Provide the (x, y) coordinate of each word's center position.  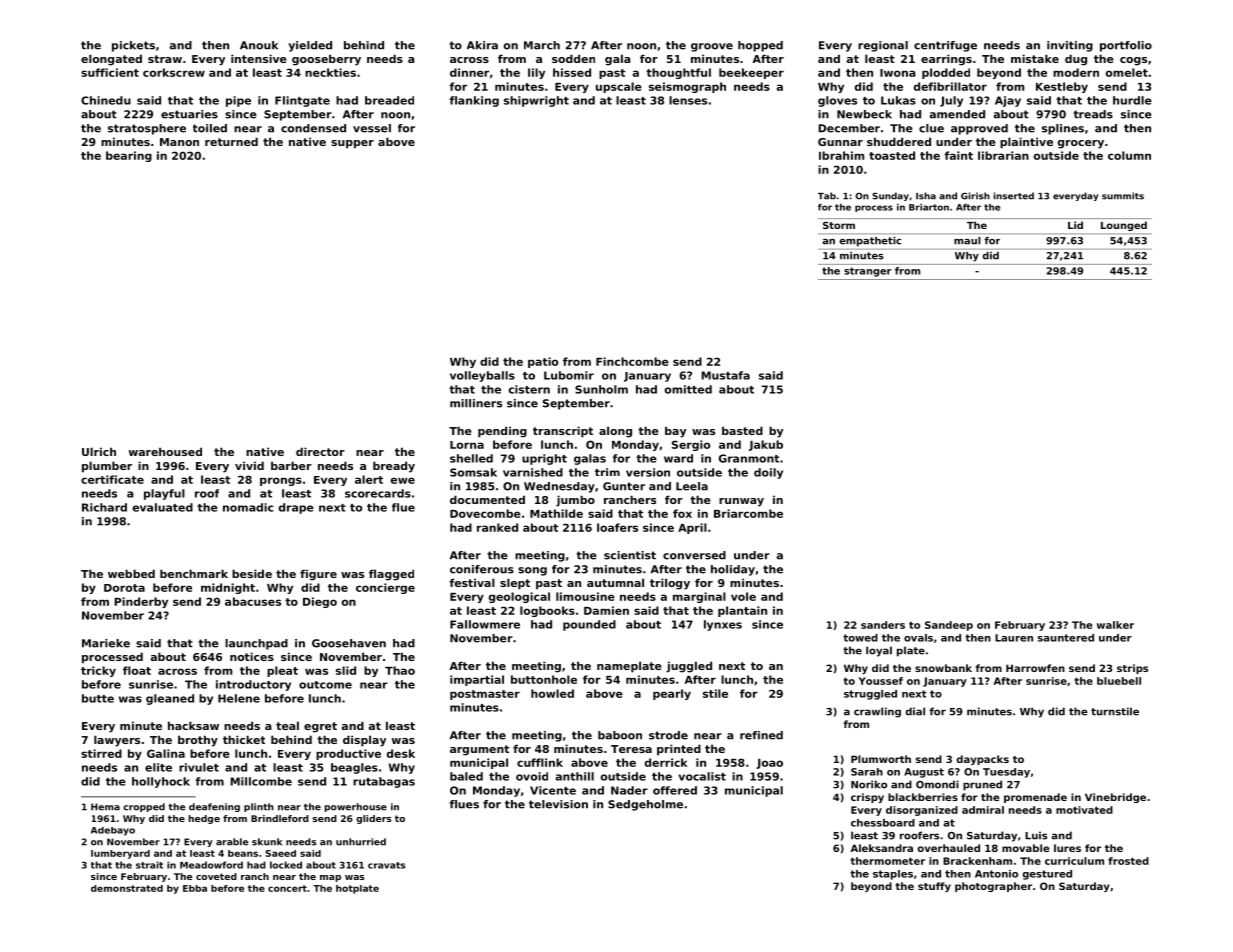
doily (768, 473)
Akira (482, 45)
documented (487, 499)
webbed (131, 573)
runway (741, 502)
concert (287, 888)
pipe (238, 101)
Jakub (766, 445)
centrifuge (945, 46)
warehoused (165, 451)
